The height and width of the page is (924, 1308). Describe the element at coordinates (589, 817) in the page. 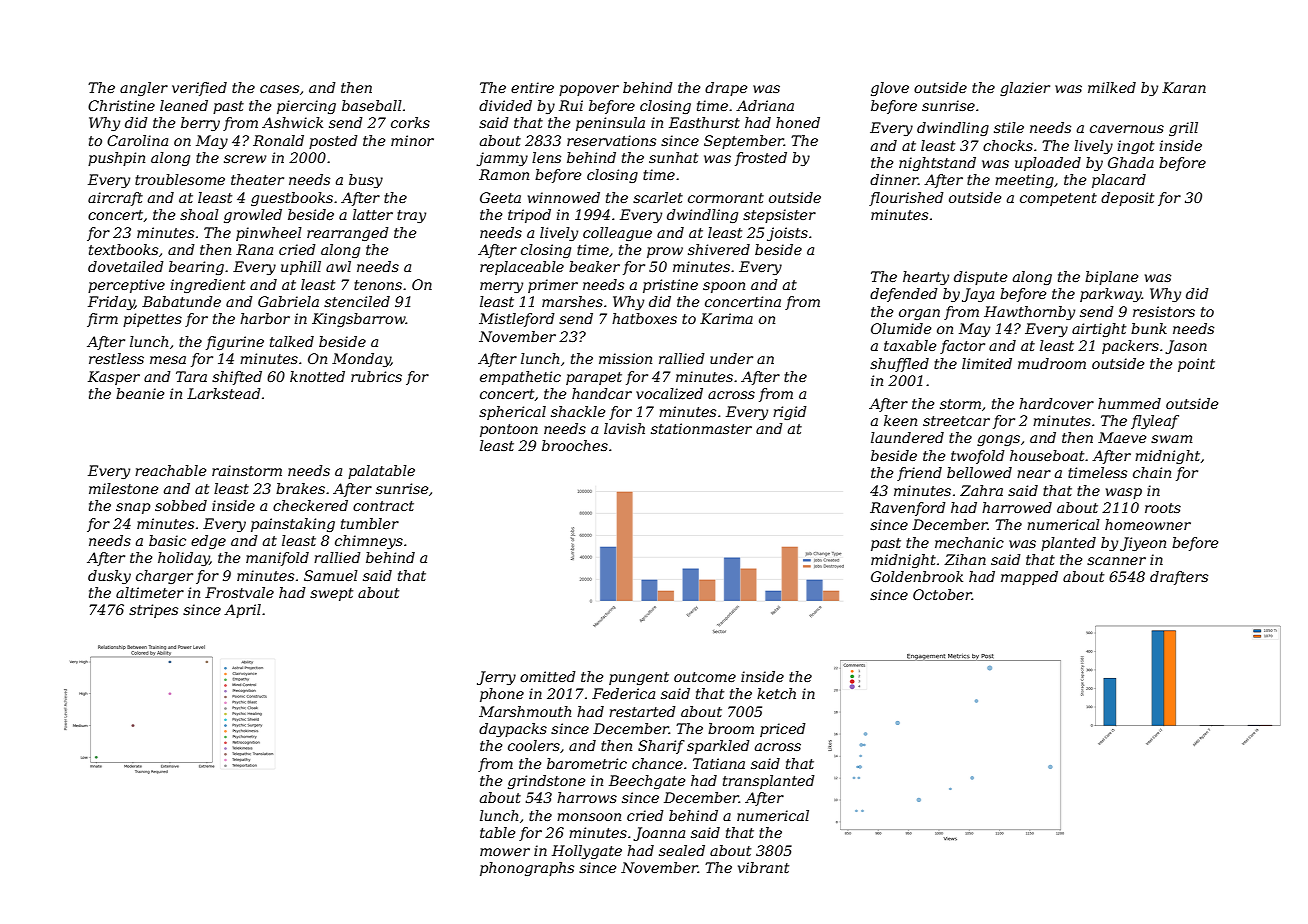

I see `monsoon` at that location.
